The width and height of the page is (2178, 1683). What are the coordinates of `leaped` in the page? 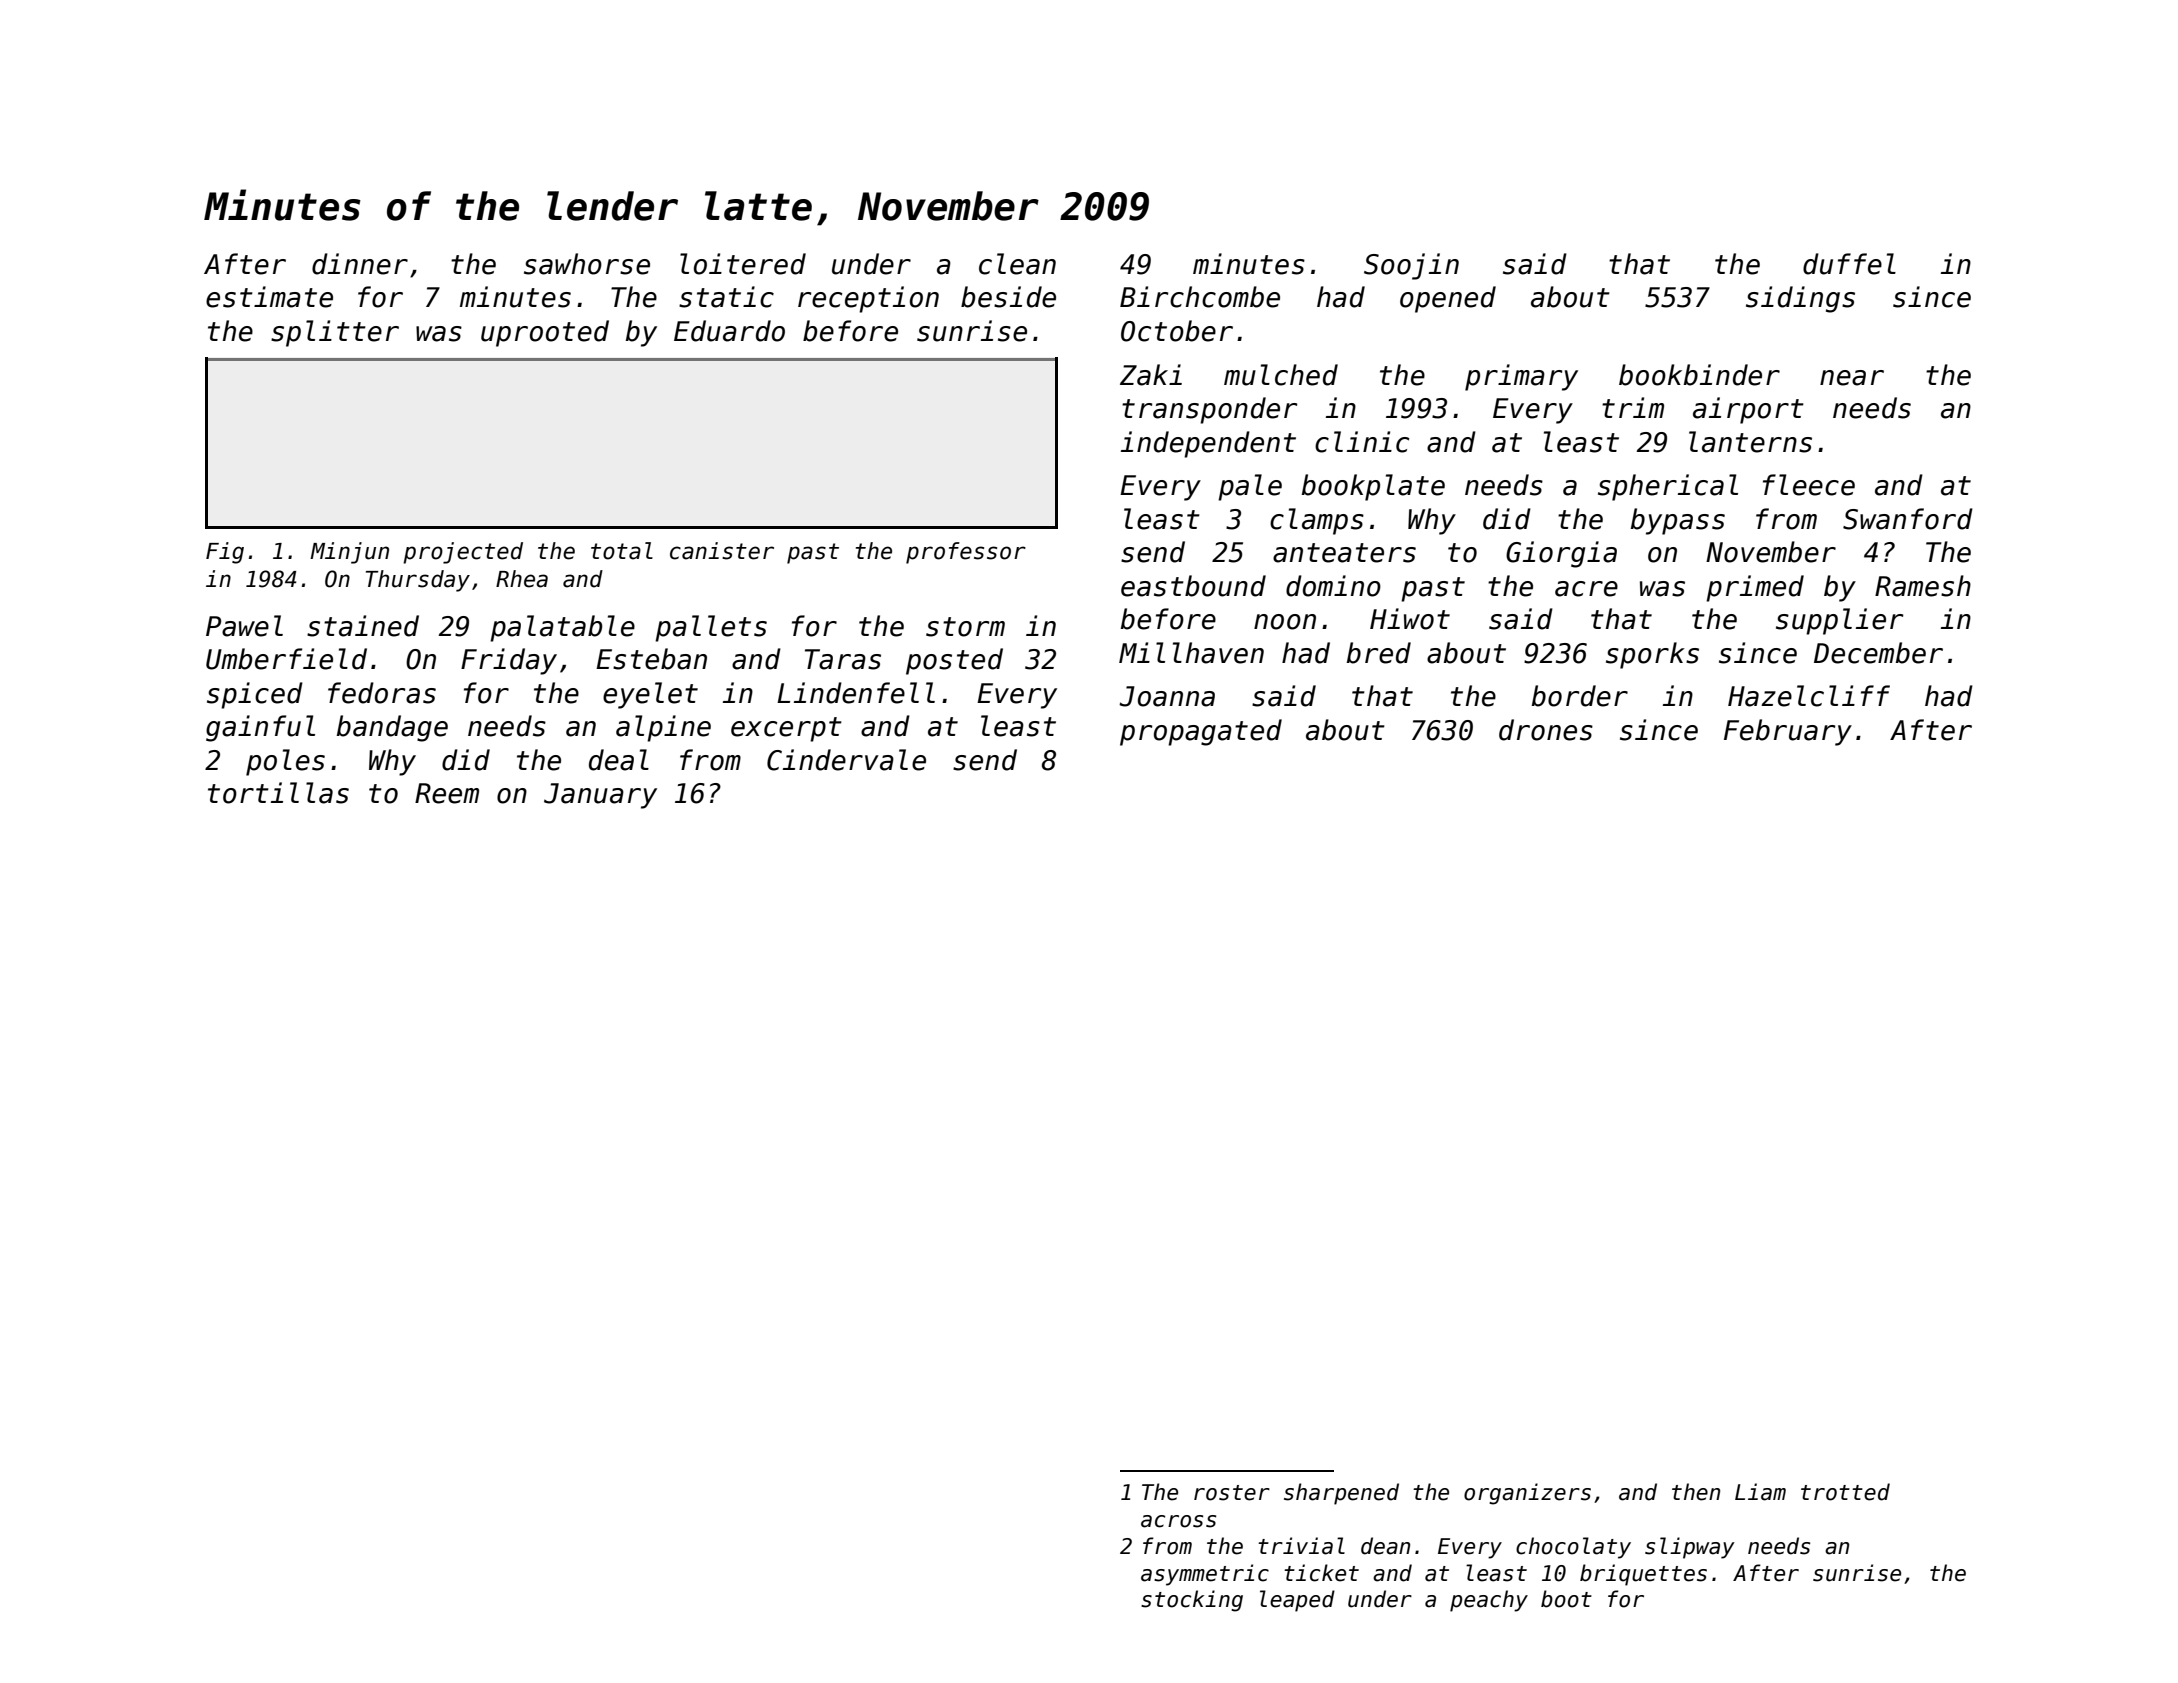 It's located at (1297, 1601).
